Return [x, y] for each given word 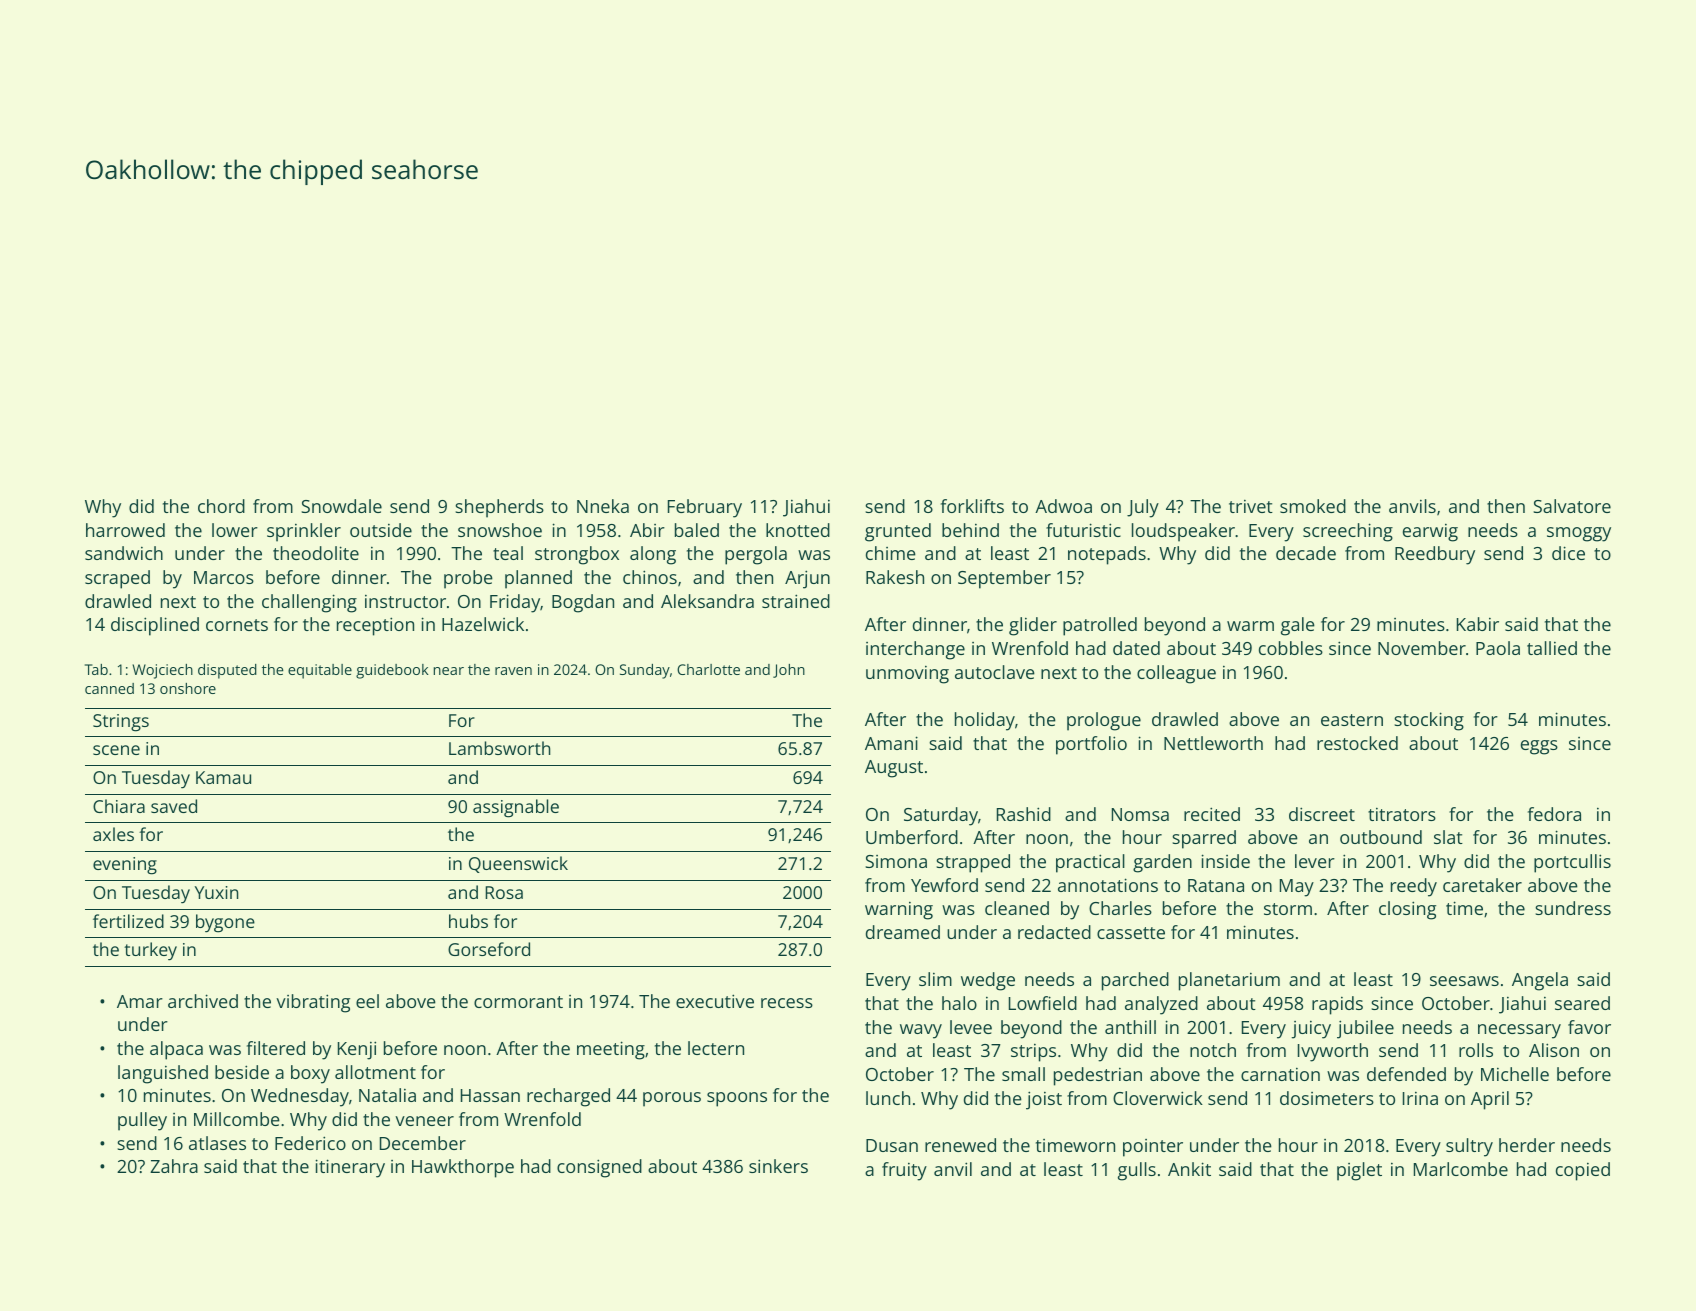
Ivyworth [1333, 1052]
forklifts [972, 506]
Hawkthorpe [463, 1168]
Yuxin [216, 892]
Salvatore [1572, 506]
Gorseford [489, 949]
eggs [1539, 747]
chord [221, 506]
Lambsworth [499, 748]
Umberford [912, 837]
